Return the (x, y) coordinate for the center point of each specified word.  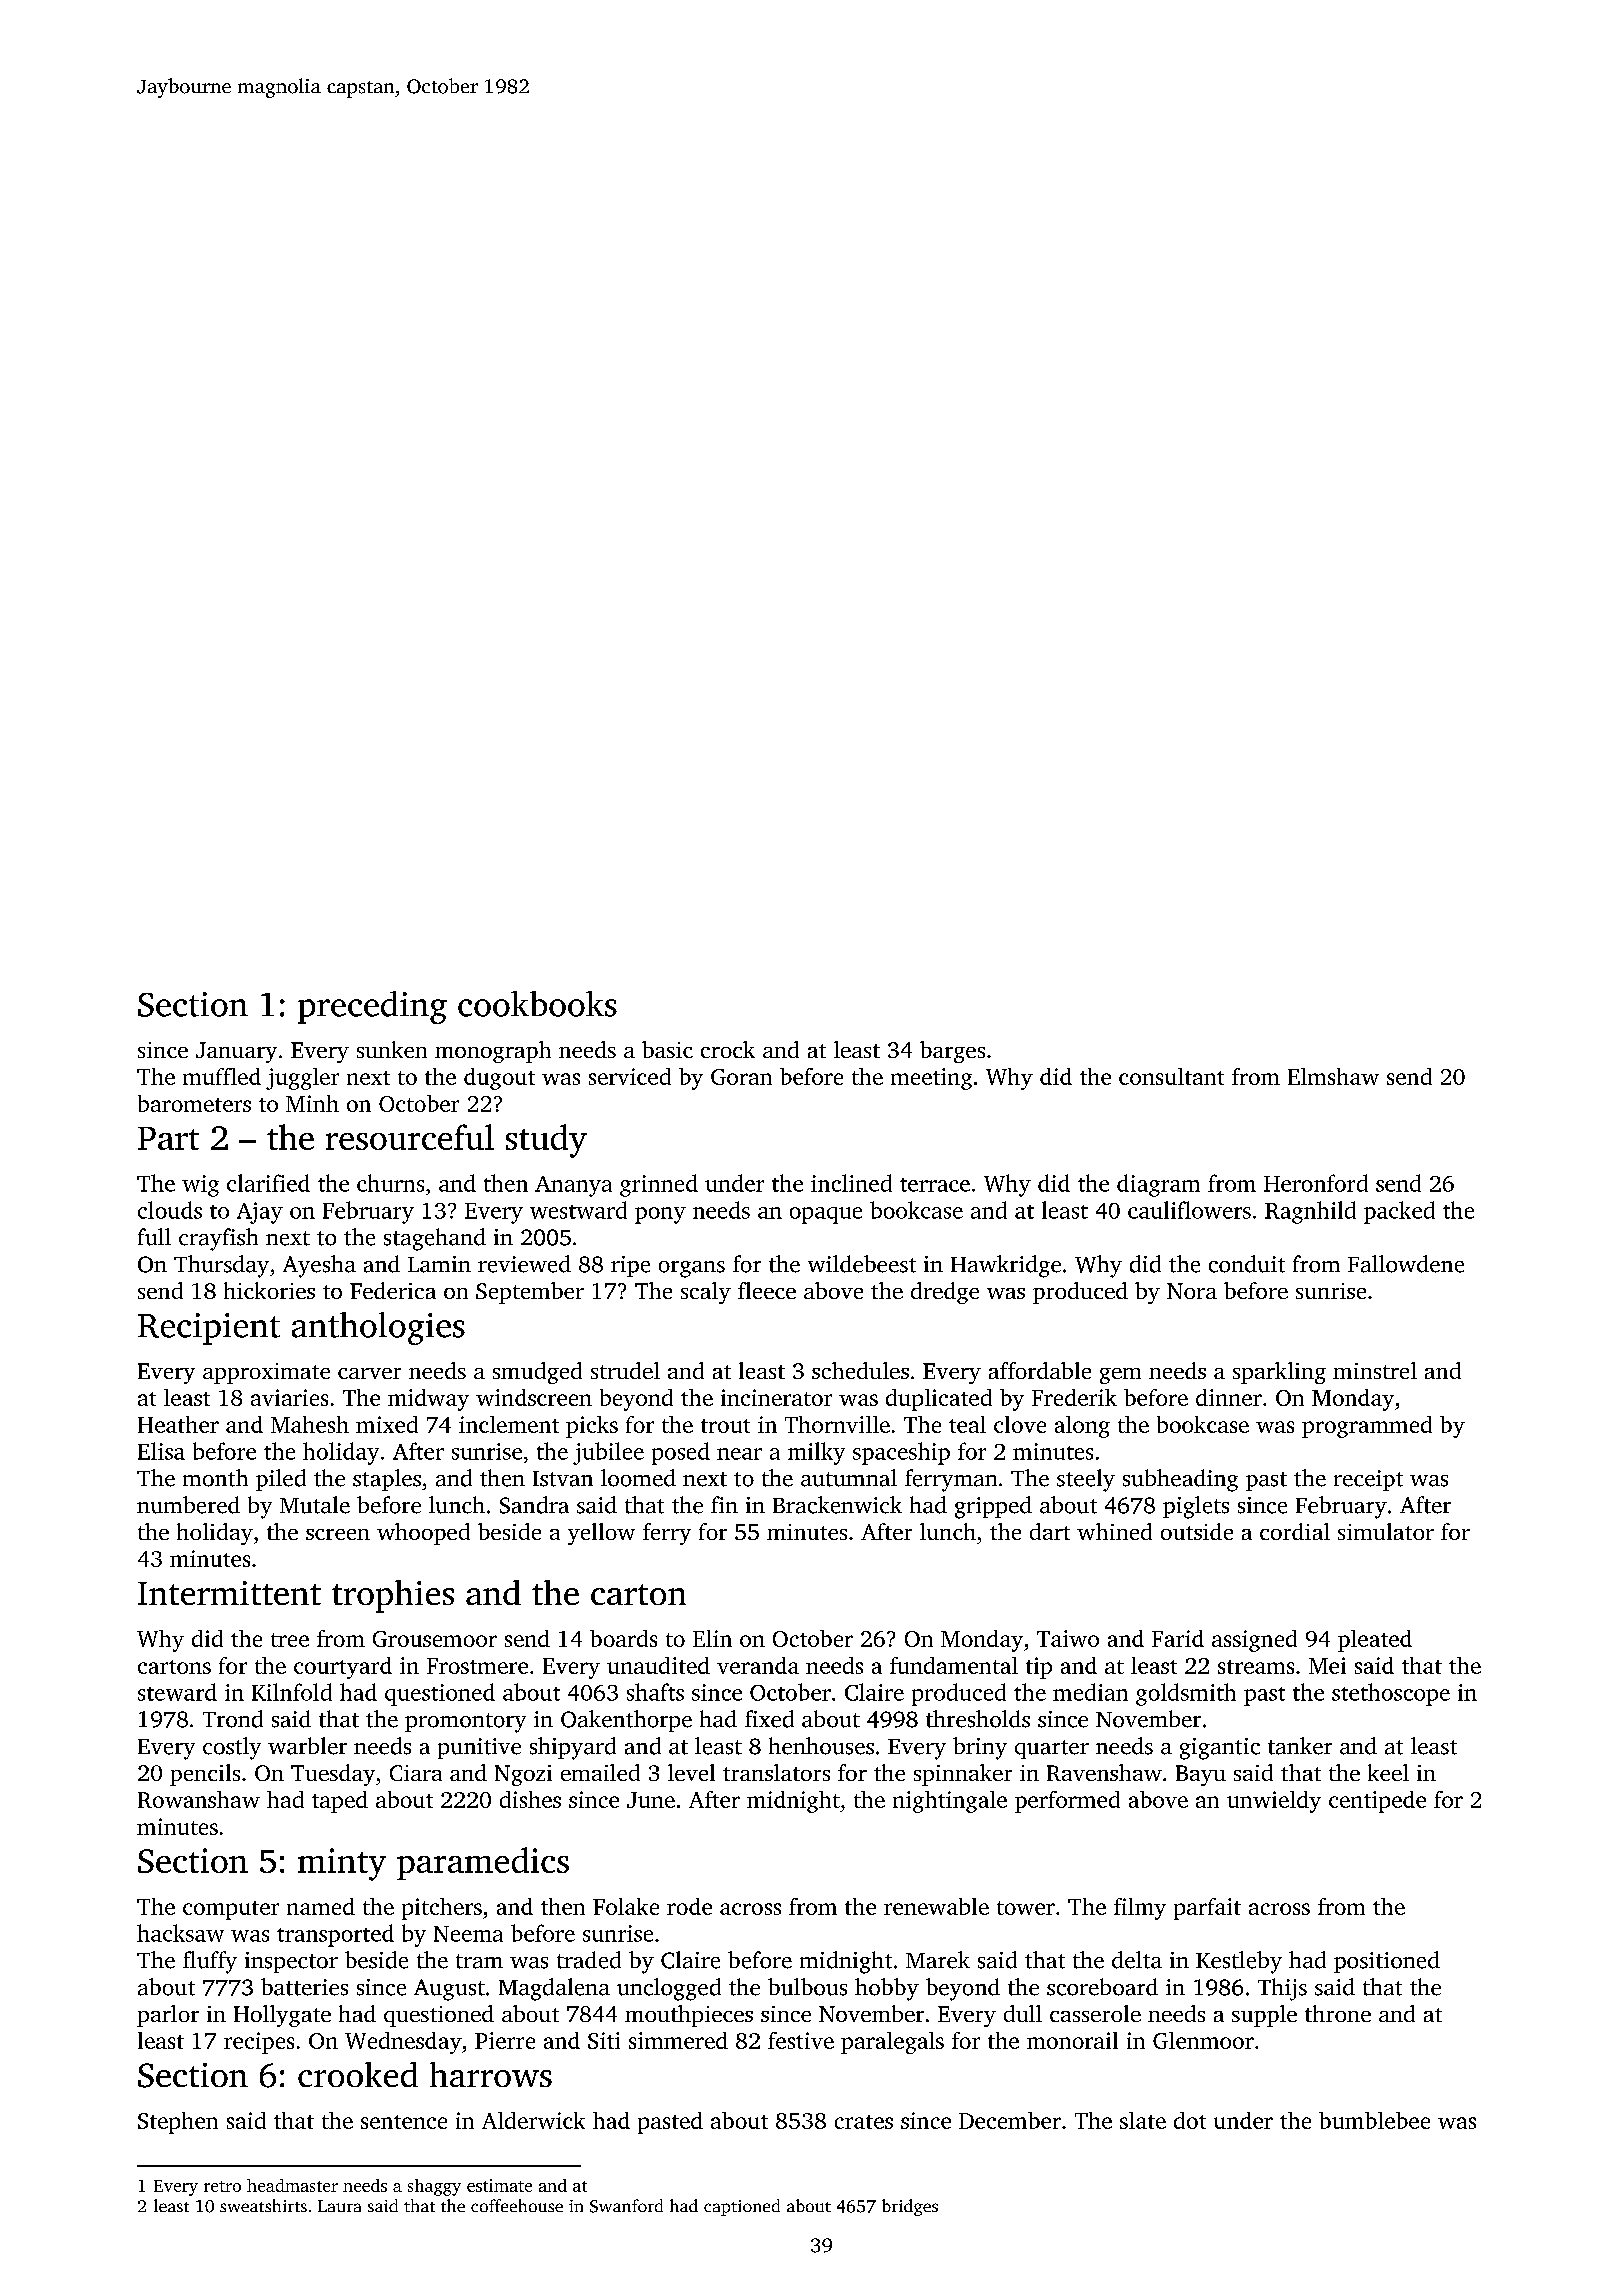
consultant (1171, 1076)
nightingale (950, 1802)
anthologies (378, 1328)
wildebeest (862, 1264)
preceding (372, 1007)
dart (1050, 1531)
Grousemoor (435, 1639)
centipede (1377, 1802)
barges (952, 1052)
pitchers (442, 1909)
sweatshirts (263, 2205)
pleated (1375, 1641)
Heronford (1316, 1183)
